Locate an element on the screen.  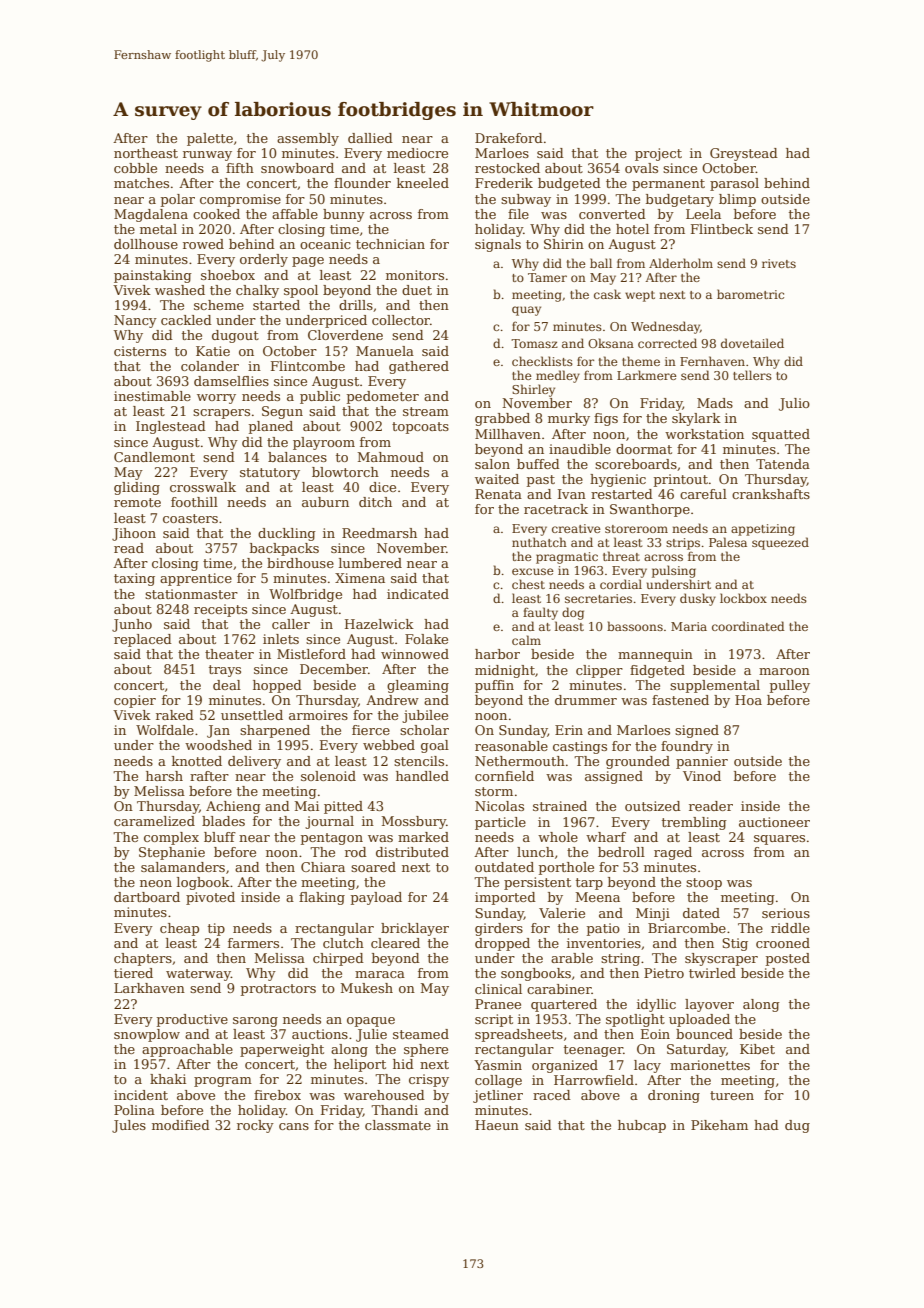
matches is located at coordinates (141, 183).
